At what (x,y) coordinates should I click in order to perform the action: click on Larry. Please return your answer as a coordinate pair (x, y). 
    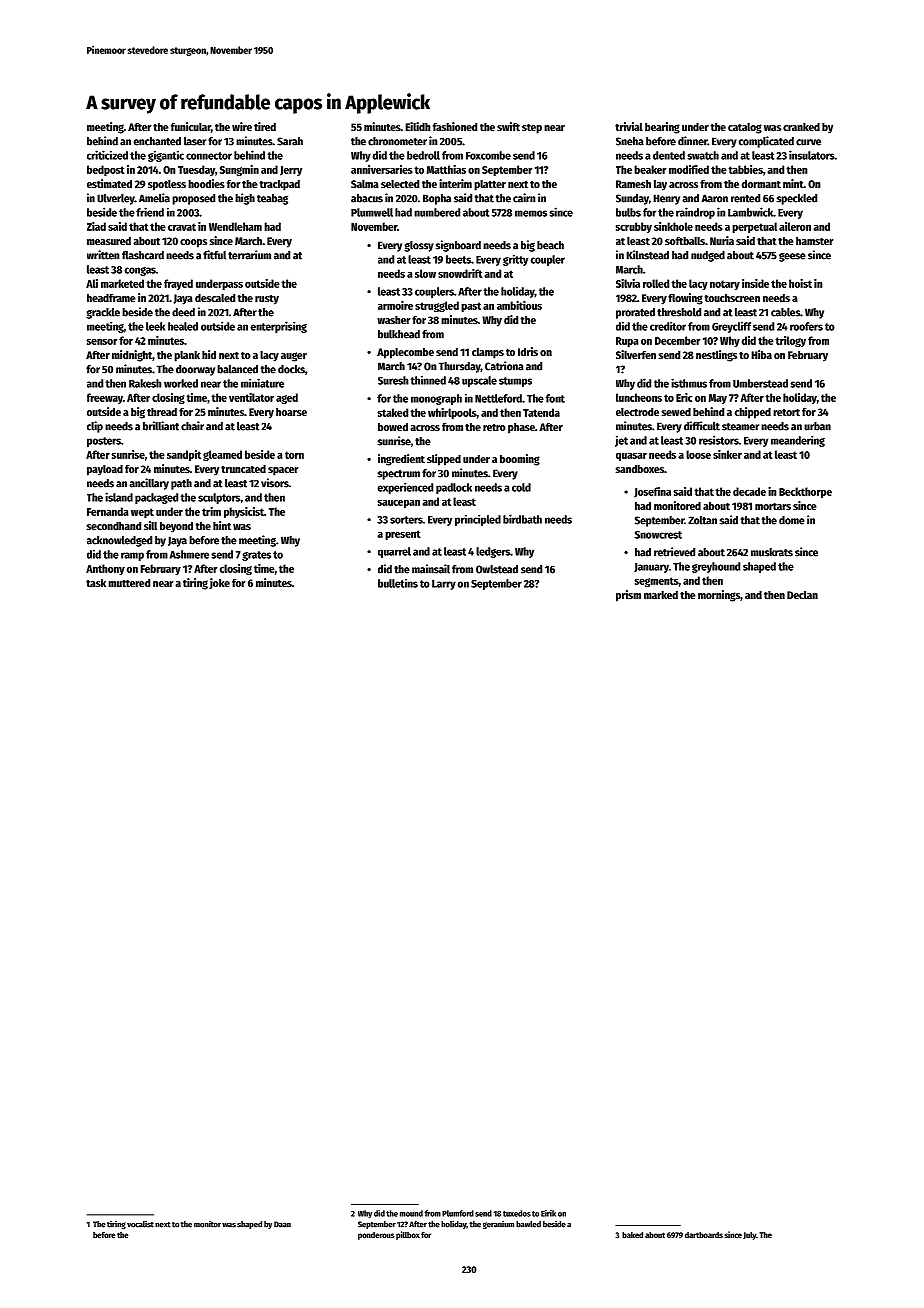
    Looking at the image, I should click on (444, 585).
